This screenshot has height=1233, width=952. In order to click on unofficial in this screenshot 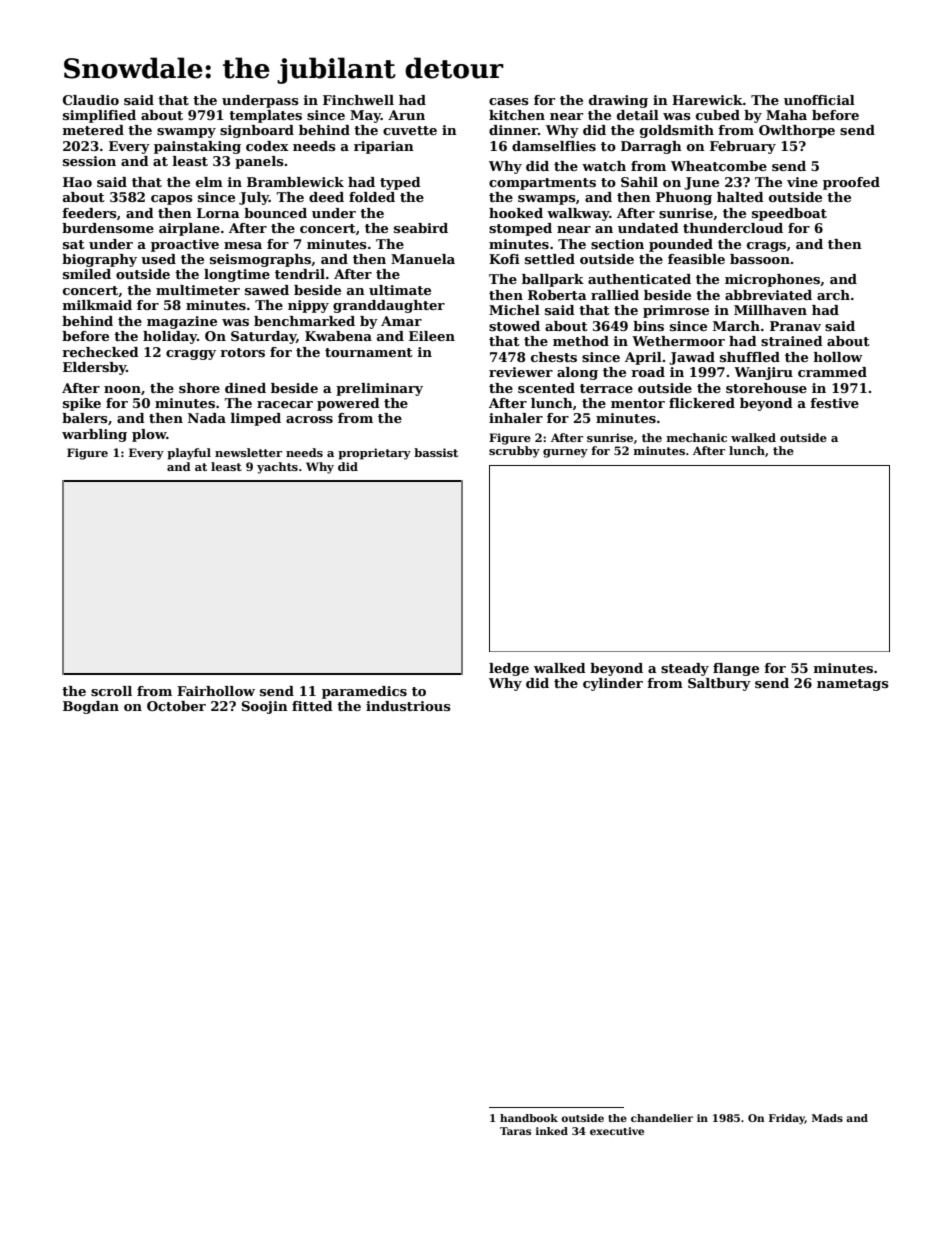, I will do `click(819, 100)`.
